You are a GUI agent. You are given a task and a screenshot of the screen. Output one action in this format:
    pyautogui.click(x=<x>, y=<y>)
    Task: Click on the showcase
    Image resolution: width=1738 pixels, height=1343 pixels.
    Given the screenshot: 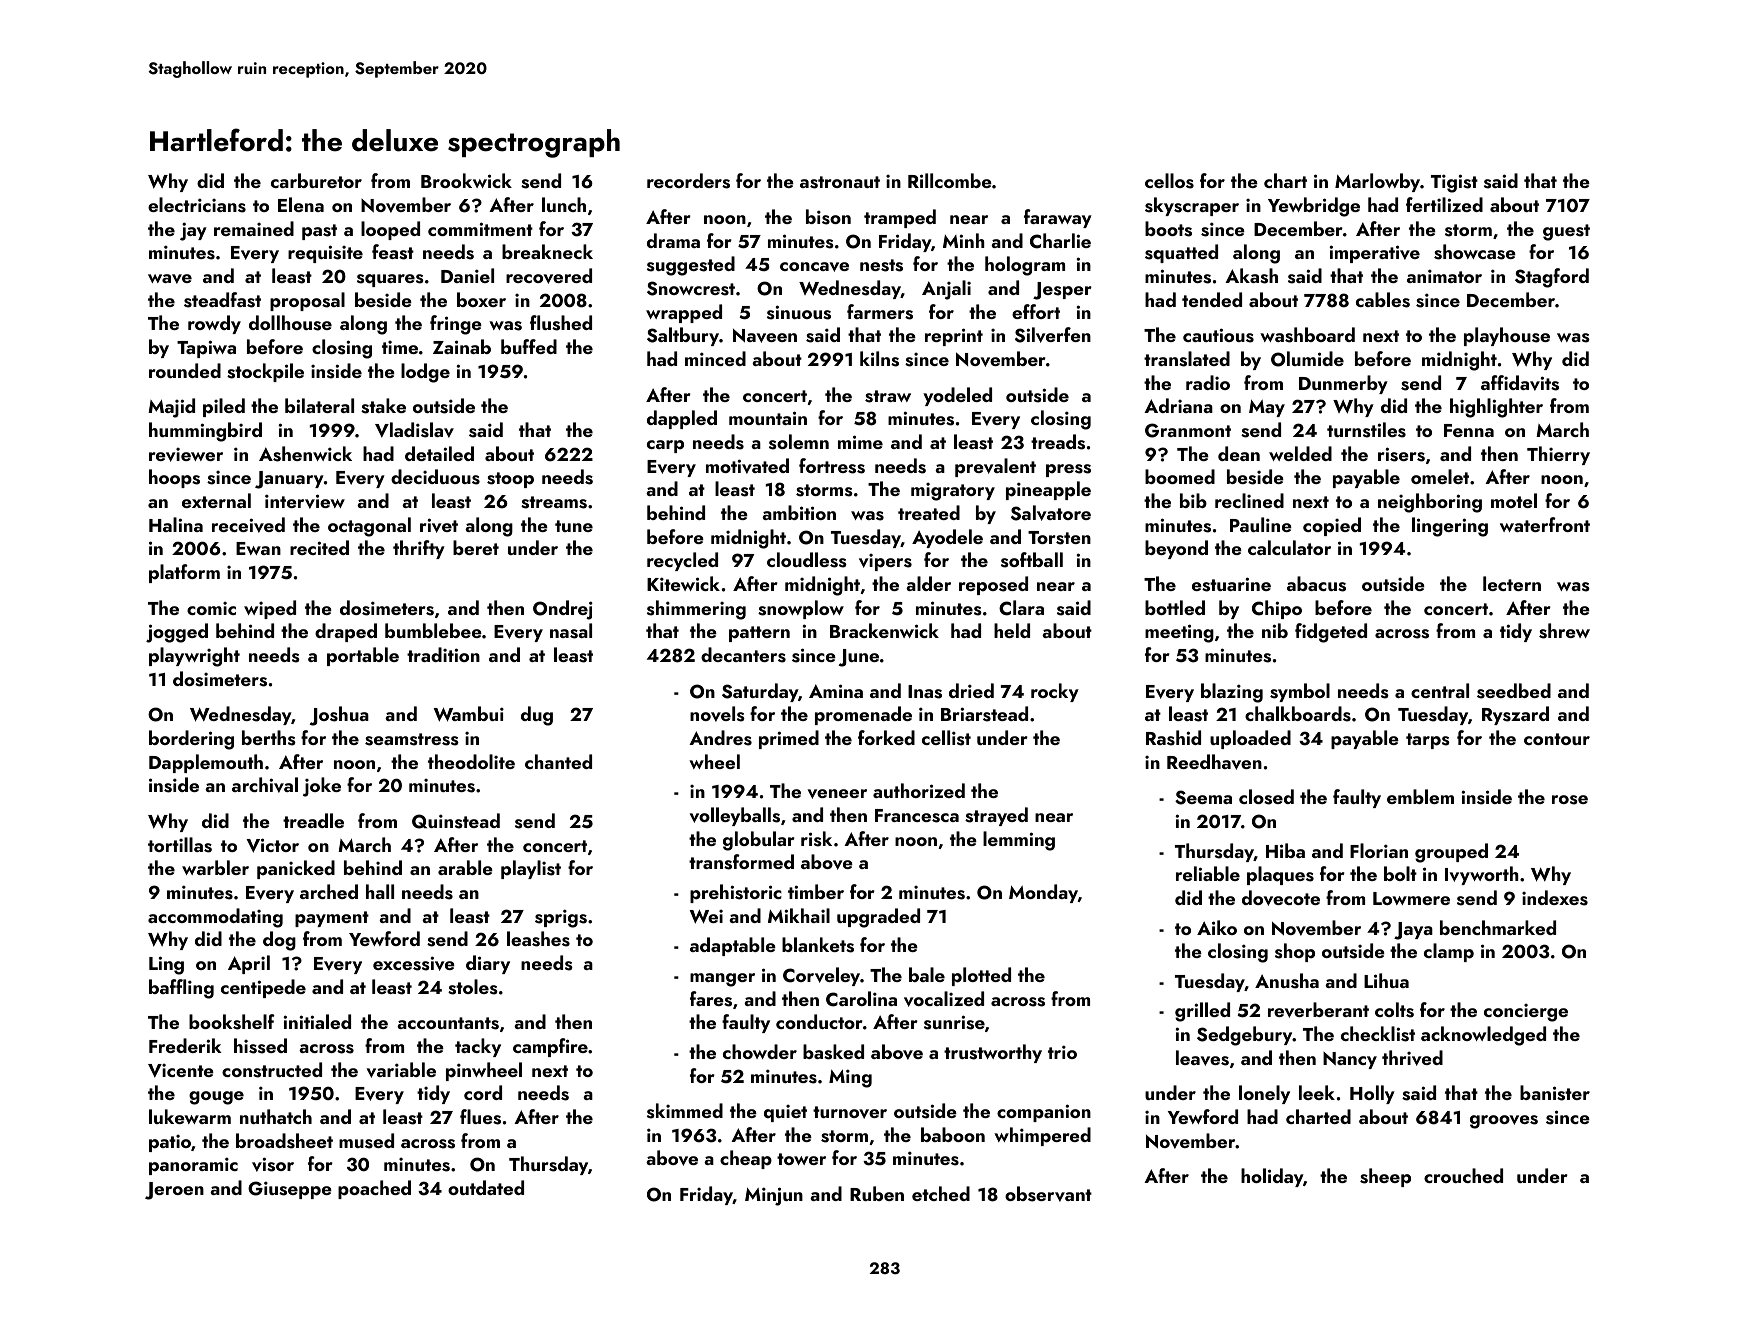 What is the action you would take?
    pyautogui.click(x=1475, y=252)
